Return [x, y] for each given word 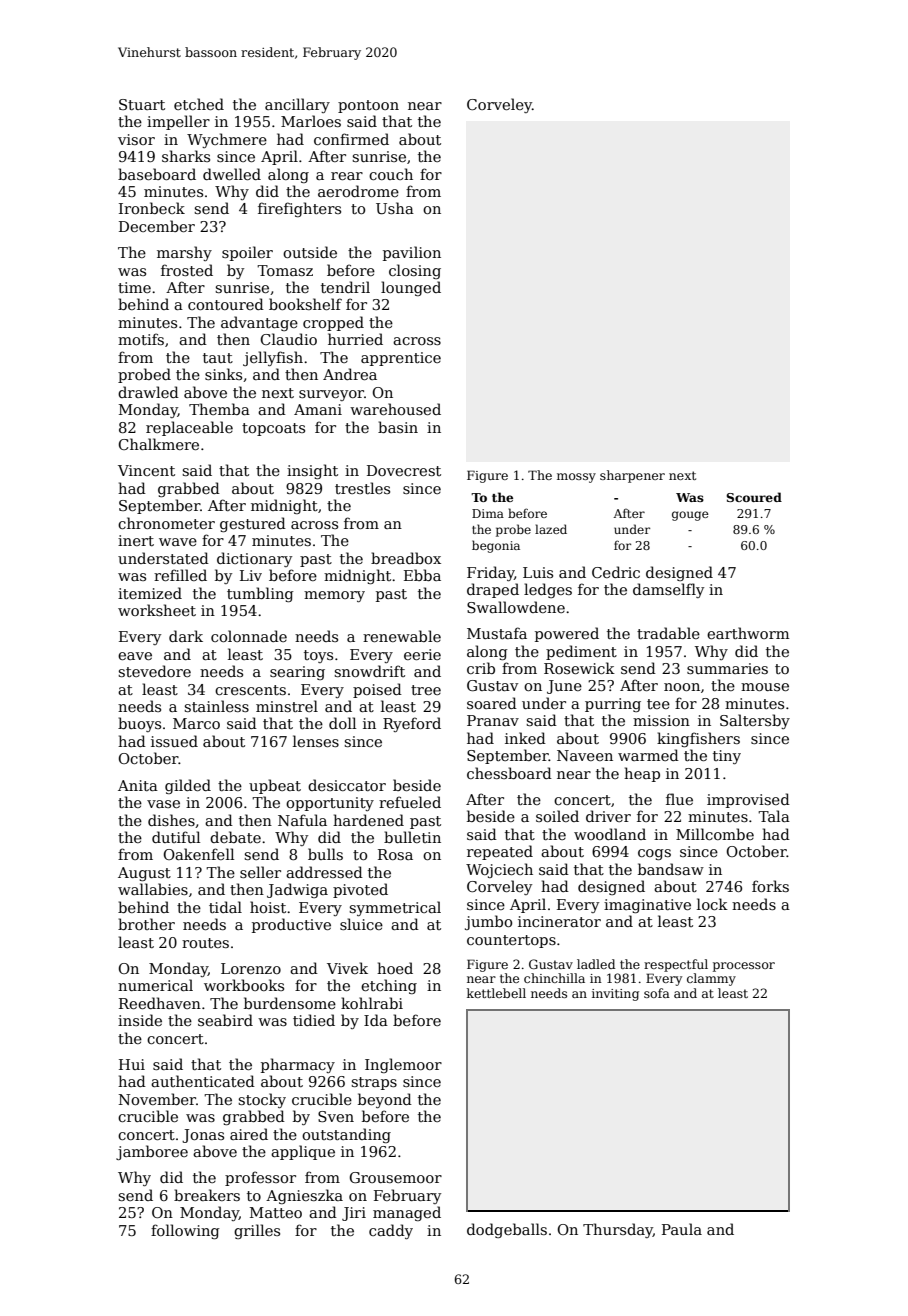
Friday [490, 573]
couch [391, 174]
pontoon [368, 106]
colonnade [249, 636]
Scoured [754, 497]
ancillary [297, 105]
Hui [132, 1064]
